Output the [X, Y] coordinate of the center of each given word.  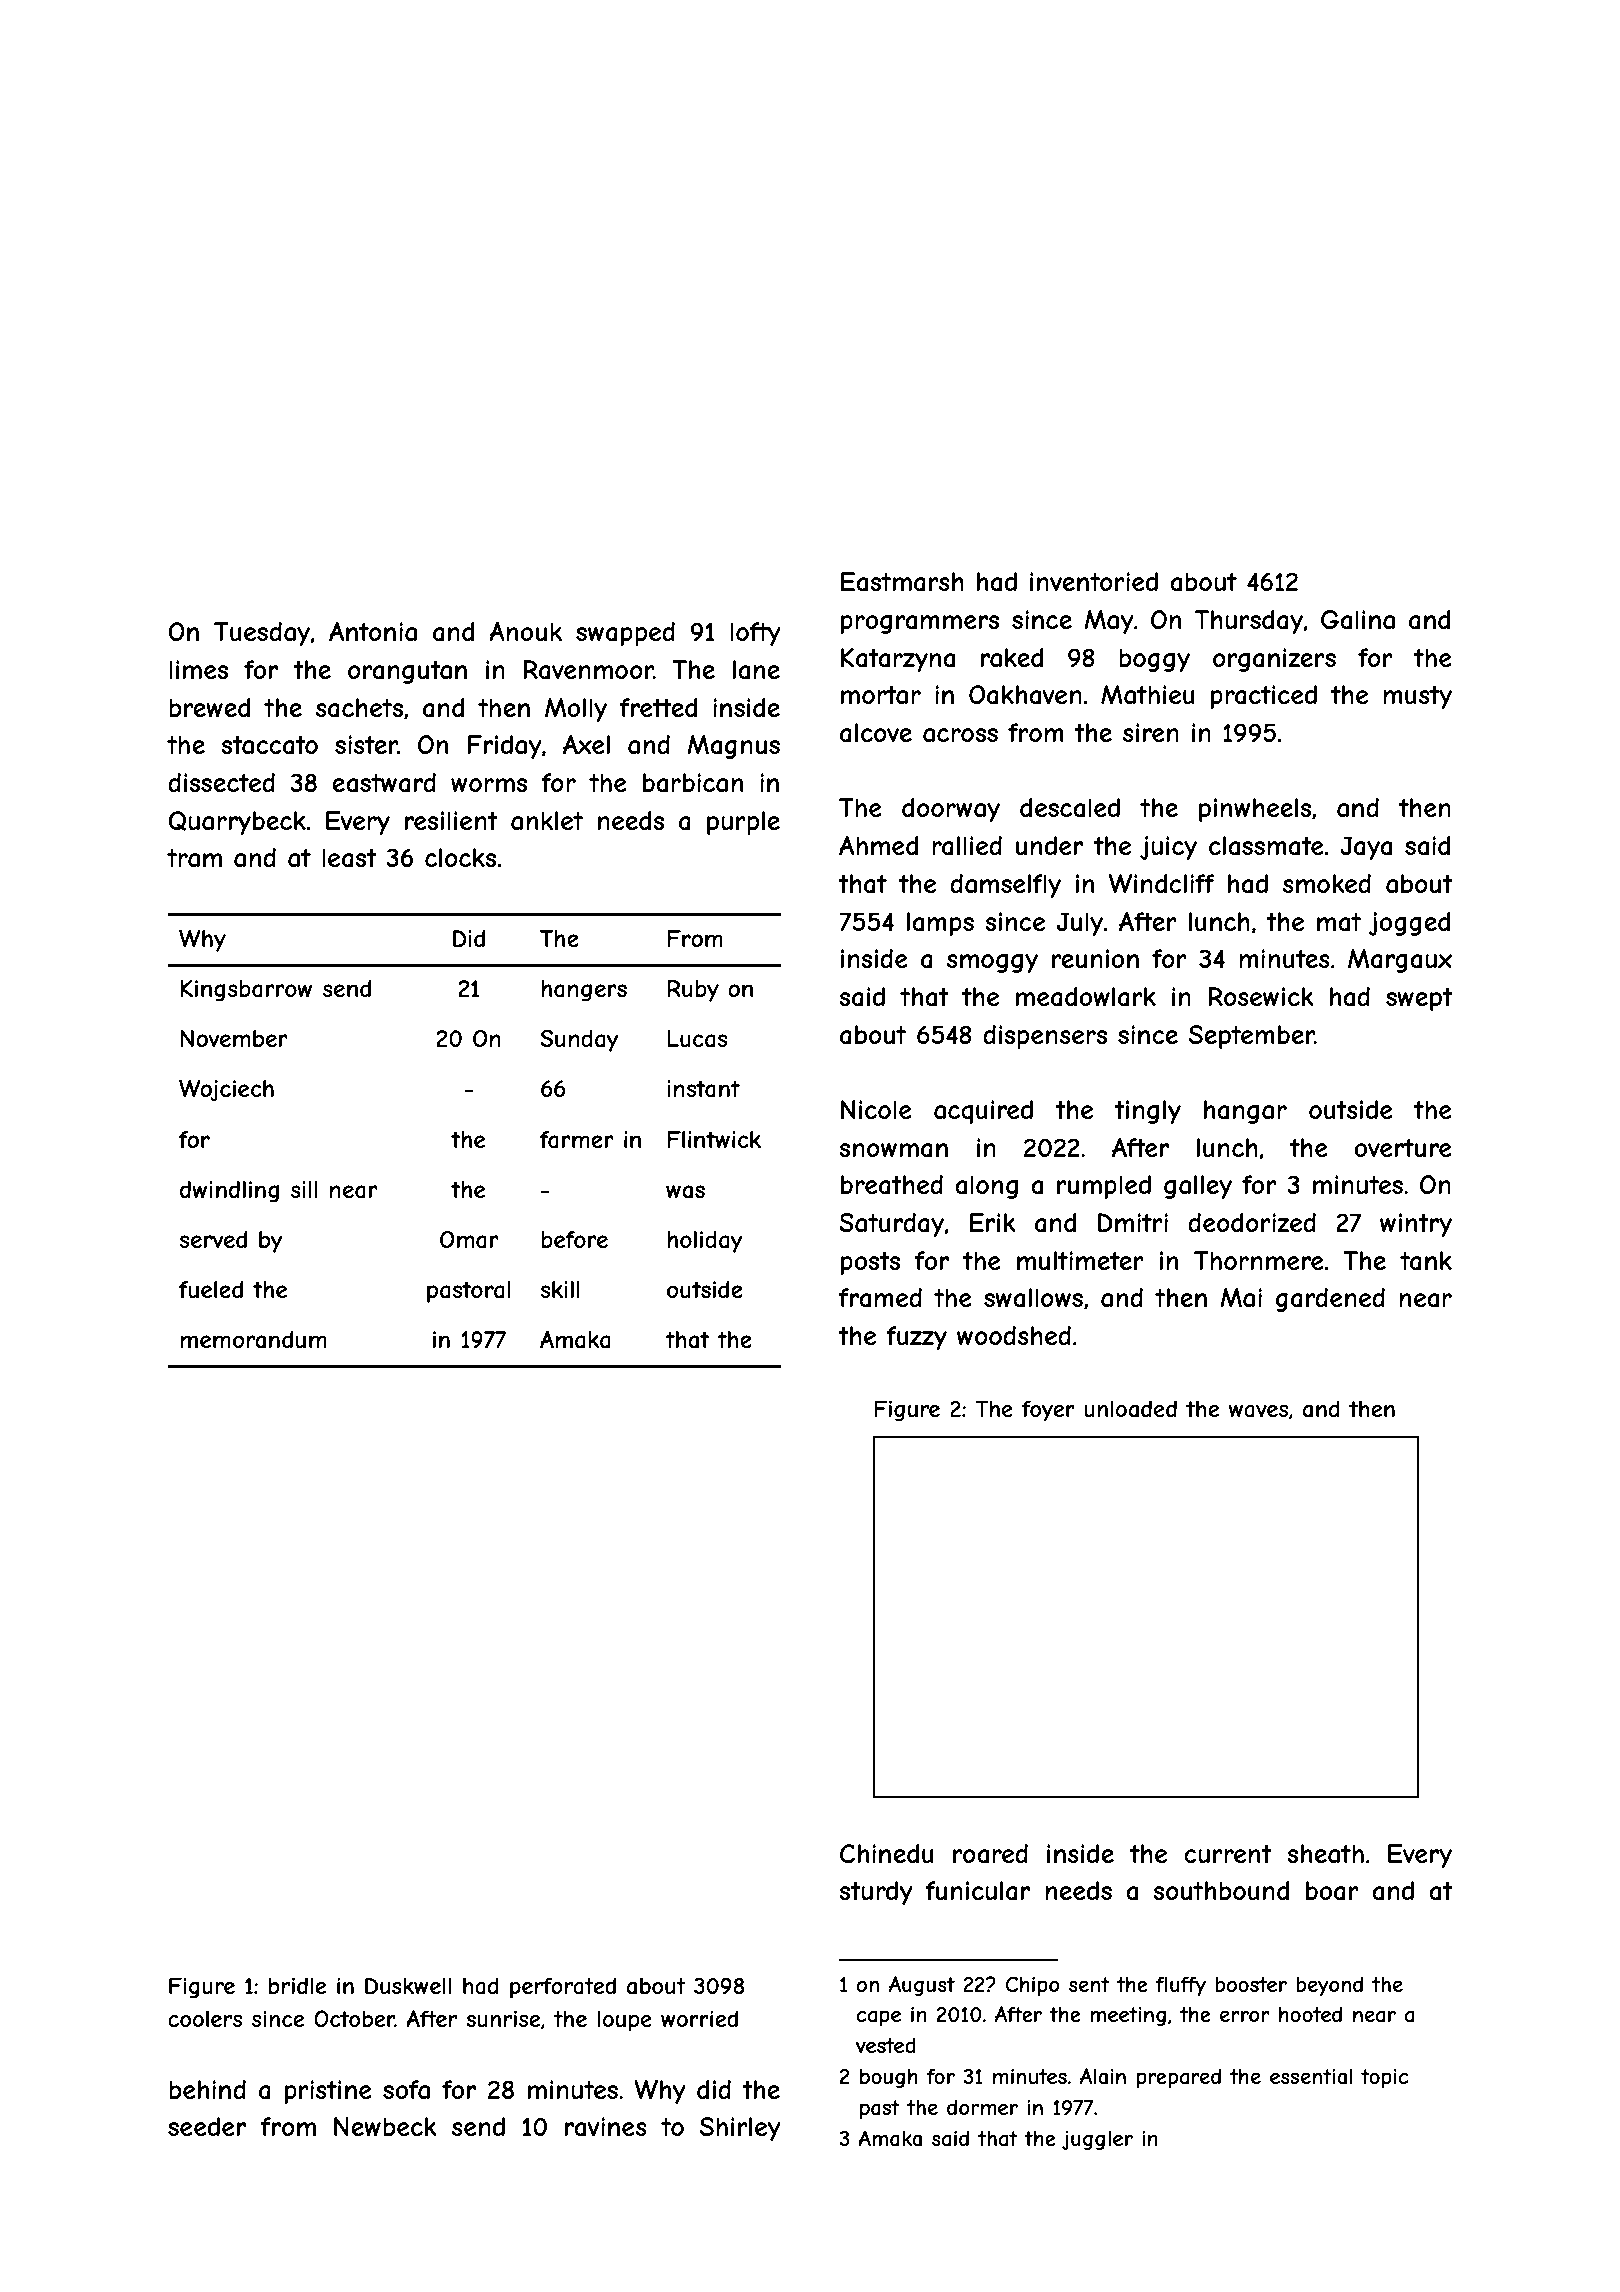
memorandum [253, 1340]
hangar [1245, 1112]
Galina [1358, 620]
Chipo [1033, 1986]
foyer [1048, 1411]
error [1245, 2016]
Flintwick [714, 1139]
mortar [881, 695]
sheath [1325, 1854]
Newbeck [385, 2126]
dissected [221, 782]
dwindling [229, 1192]
